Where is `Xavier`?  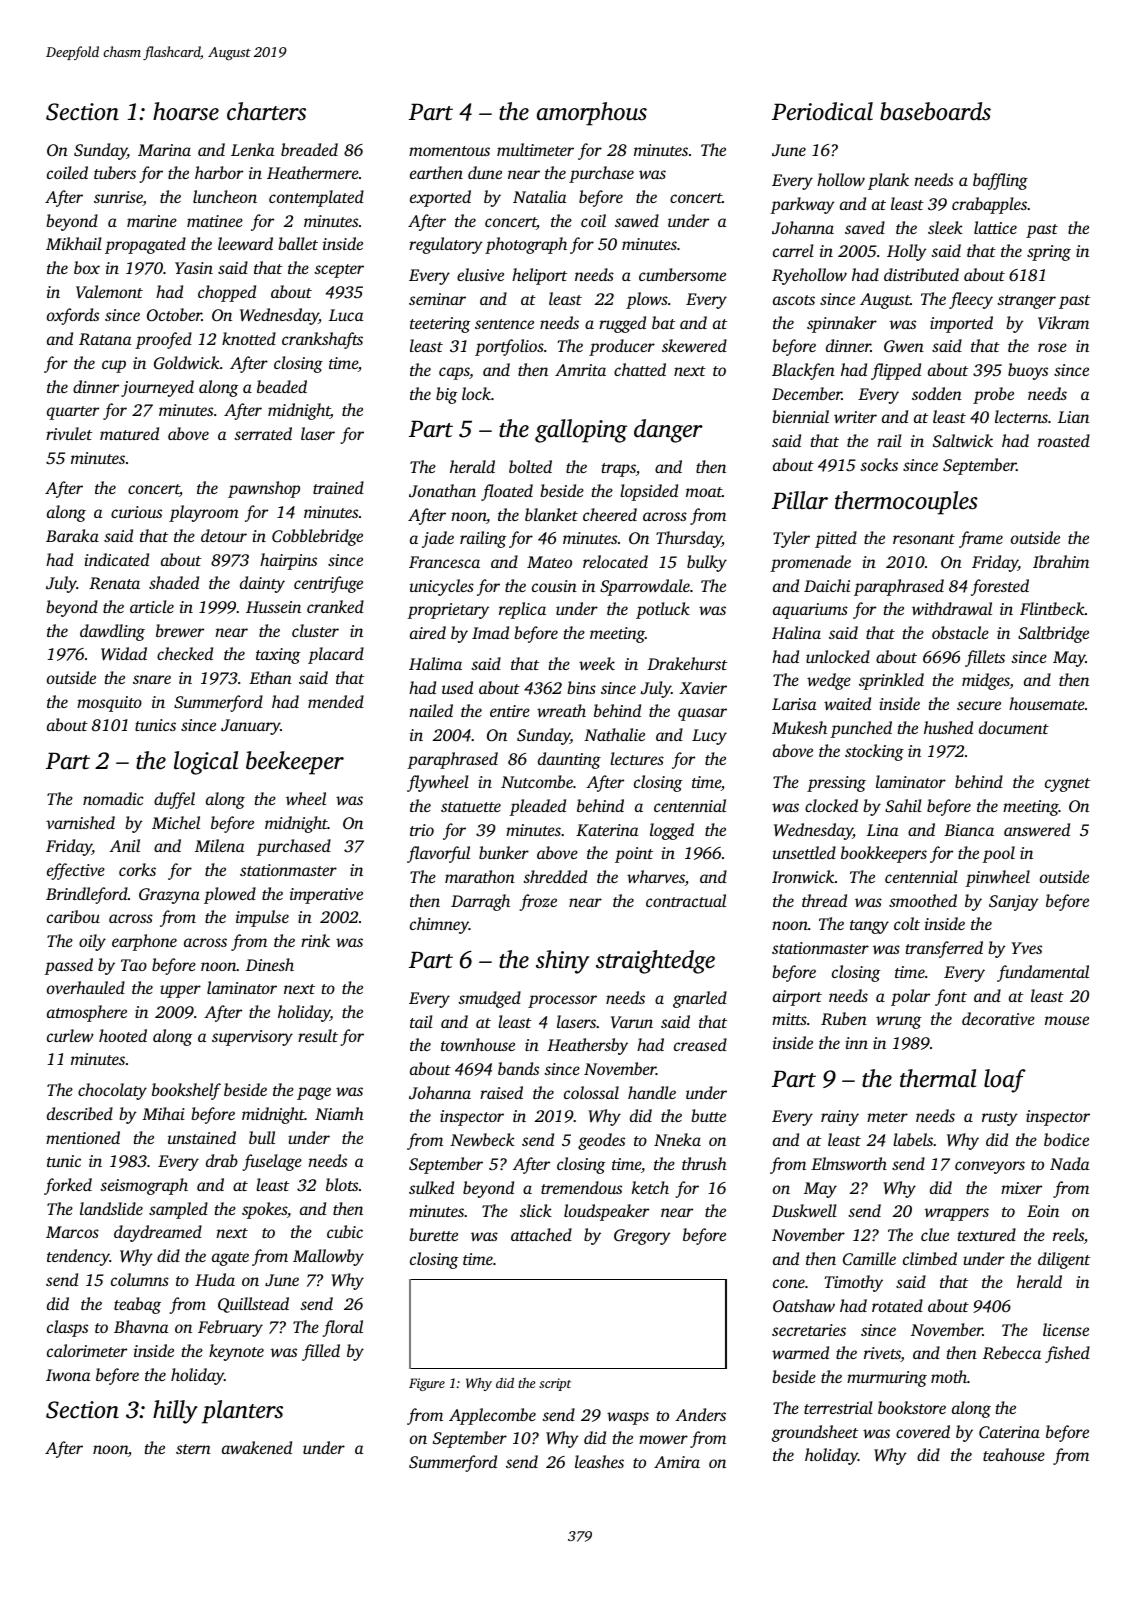
Xavier is located at coordinates (703, 688).
